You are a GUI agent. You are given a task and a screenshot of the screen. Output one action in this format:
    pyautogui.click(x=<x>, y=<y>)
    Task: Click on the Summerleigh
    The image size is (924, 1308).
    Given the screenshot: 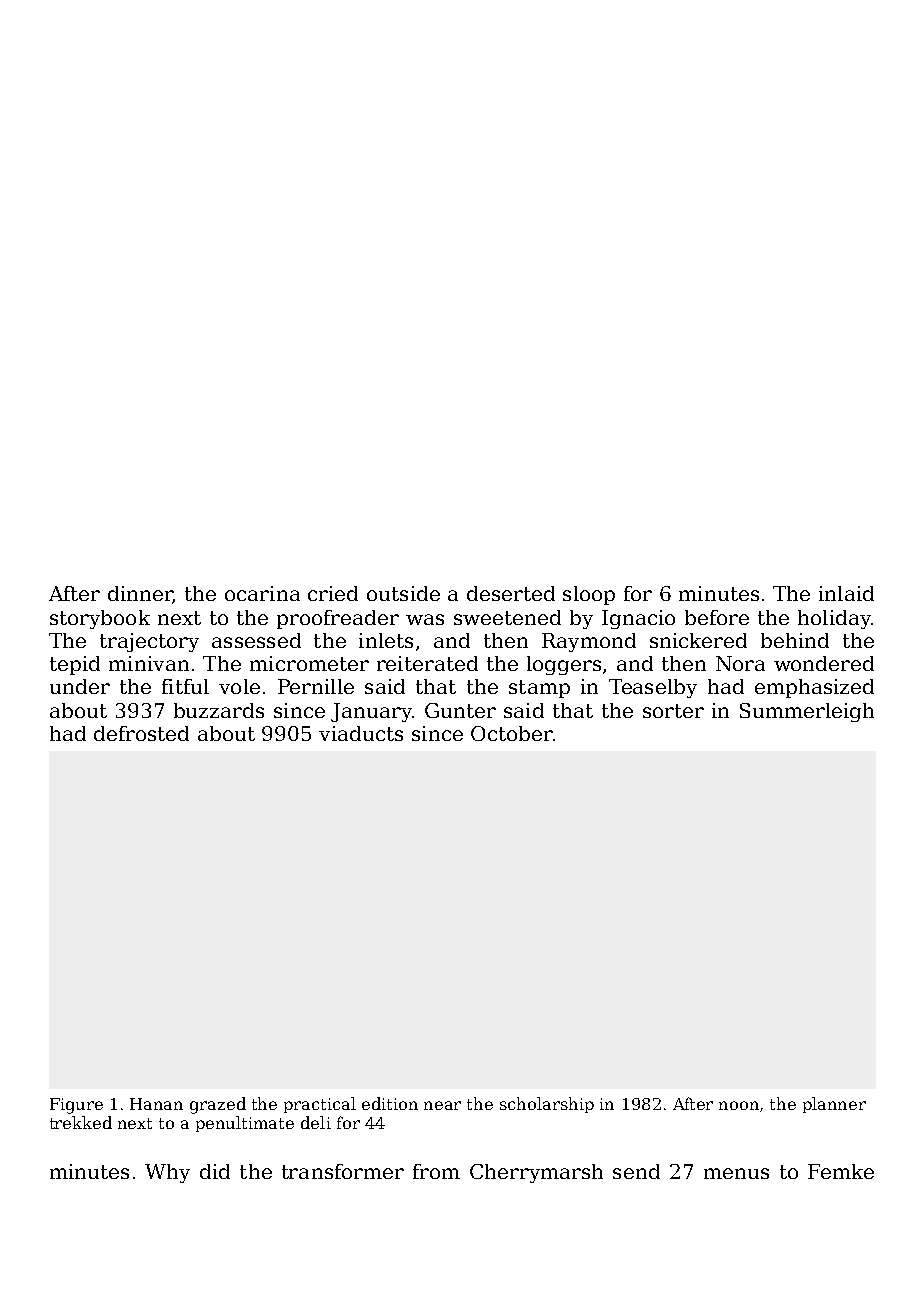 What is the action you would take?
    pyautogui.click(x=807, y=712)
